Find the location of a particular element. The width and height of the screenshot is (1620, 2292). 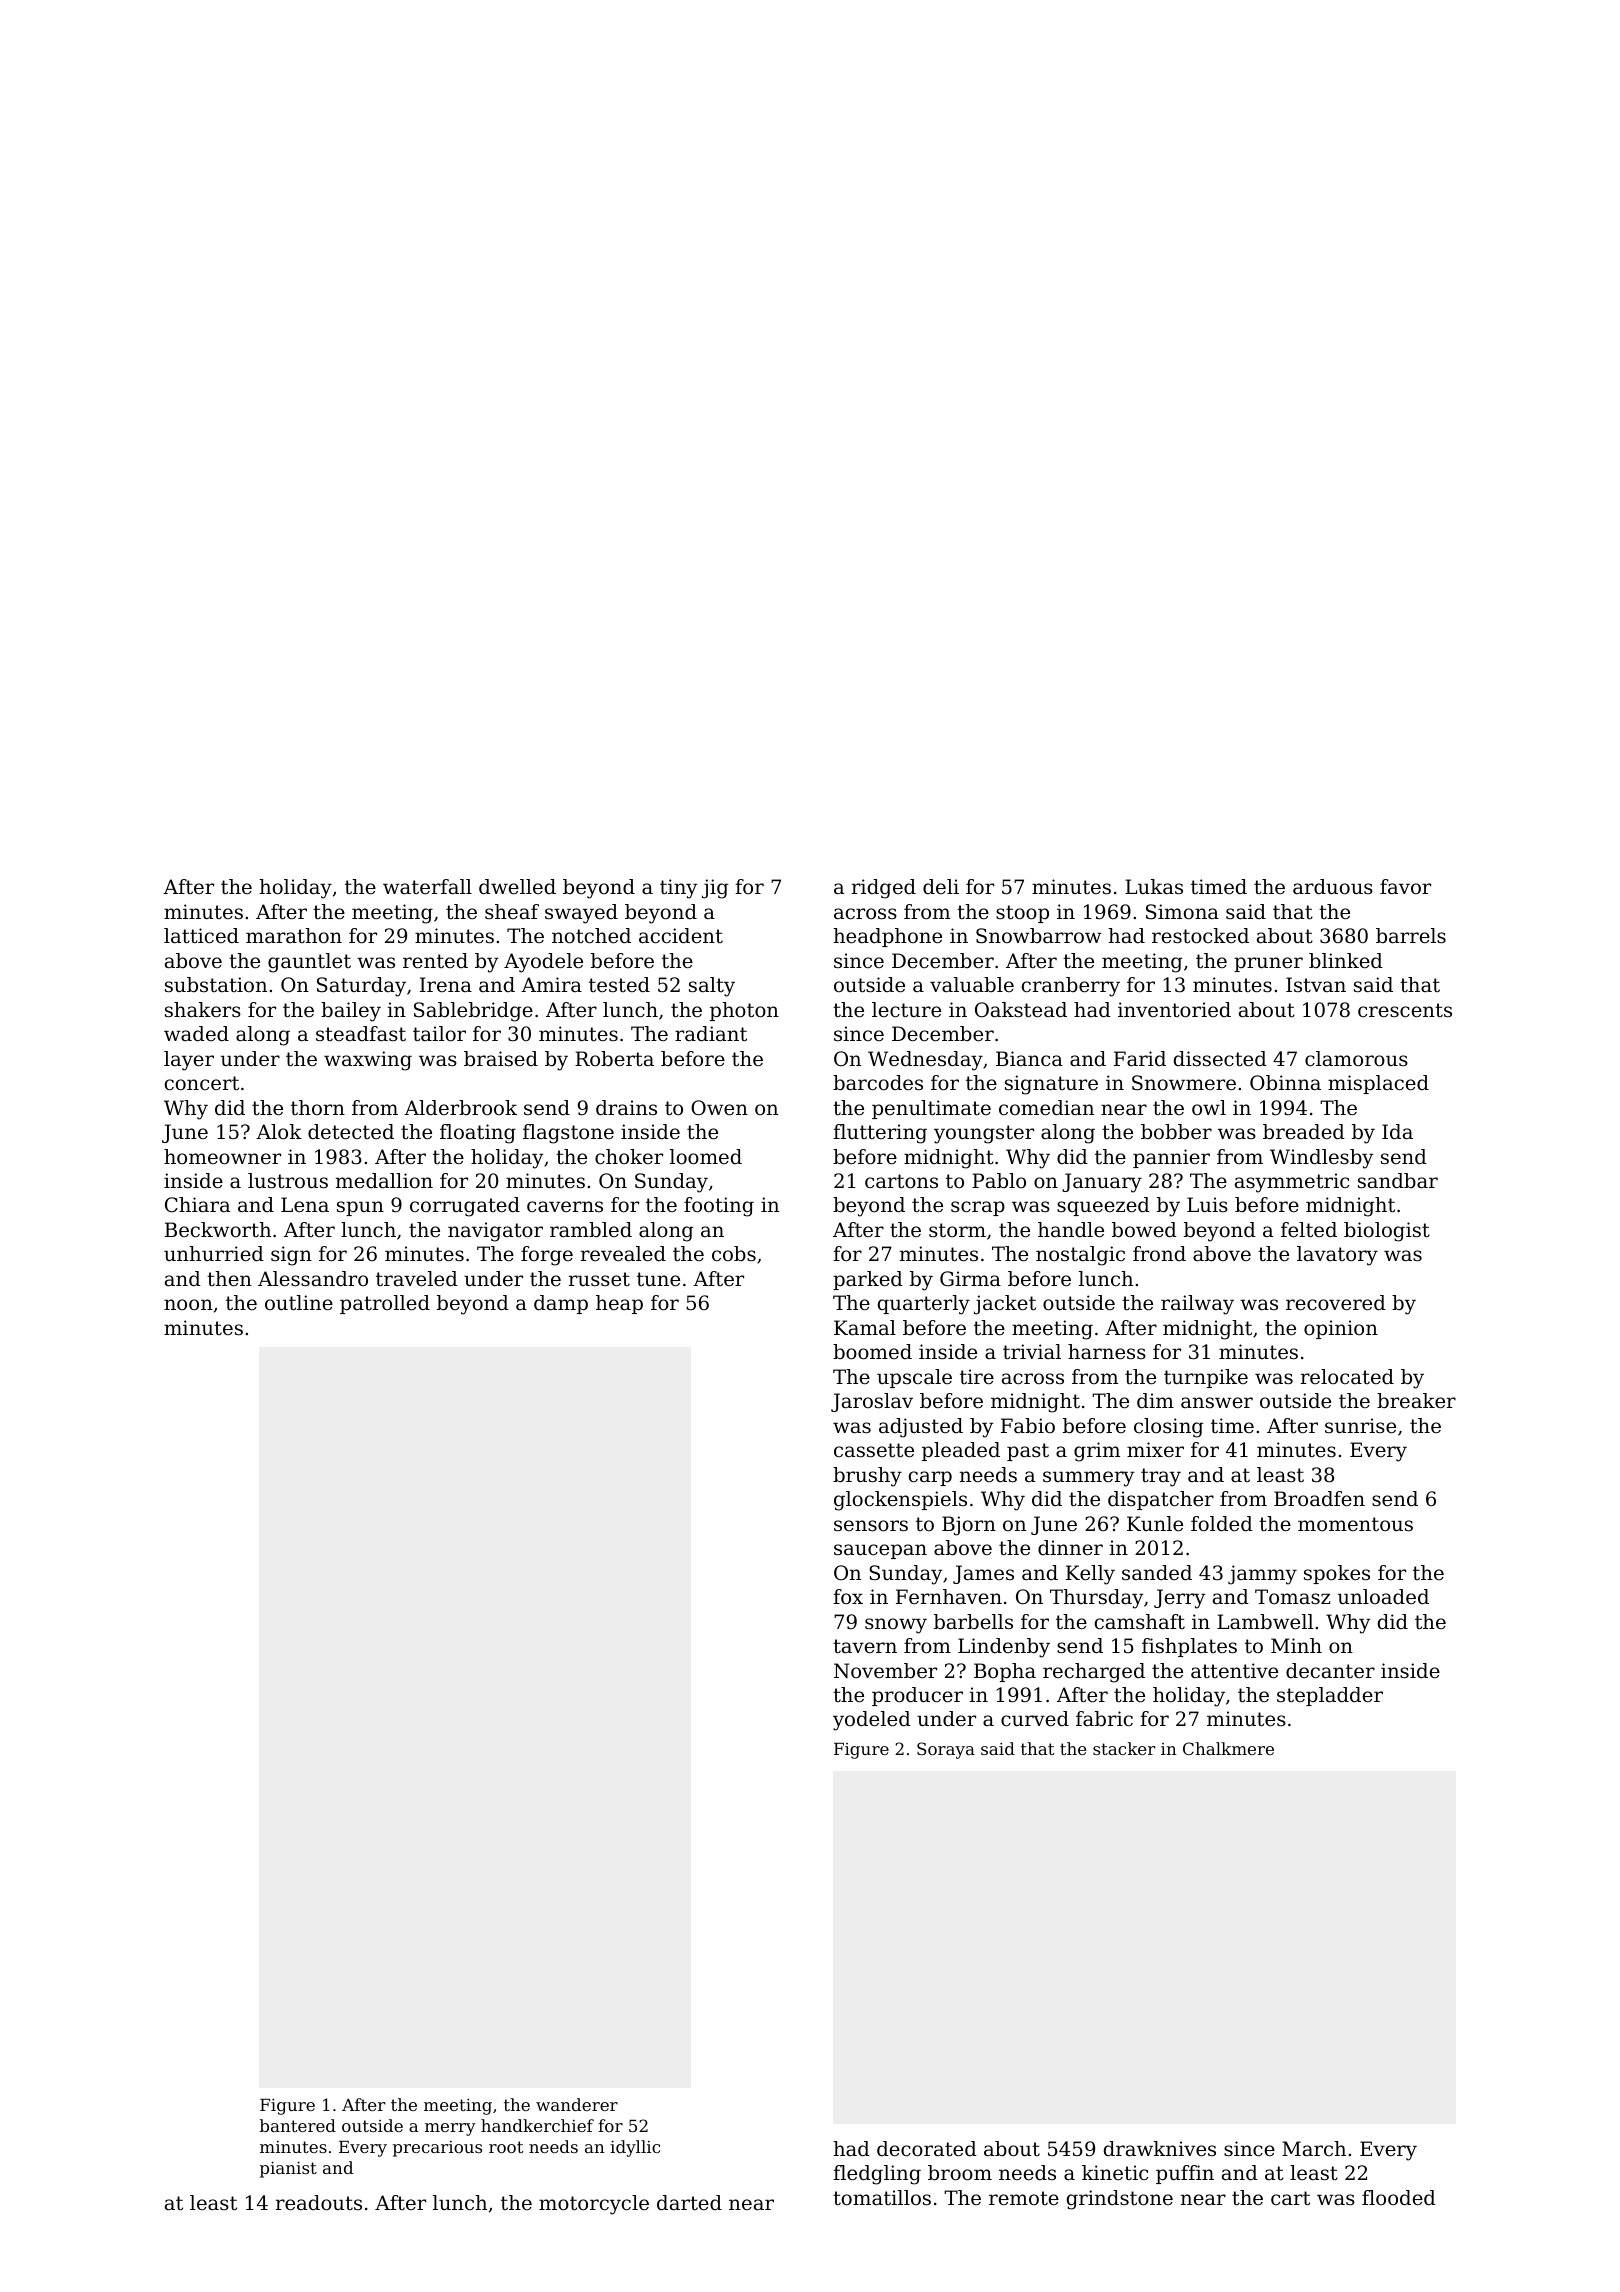

latticed is located at coordinates (201, 936).
